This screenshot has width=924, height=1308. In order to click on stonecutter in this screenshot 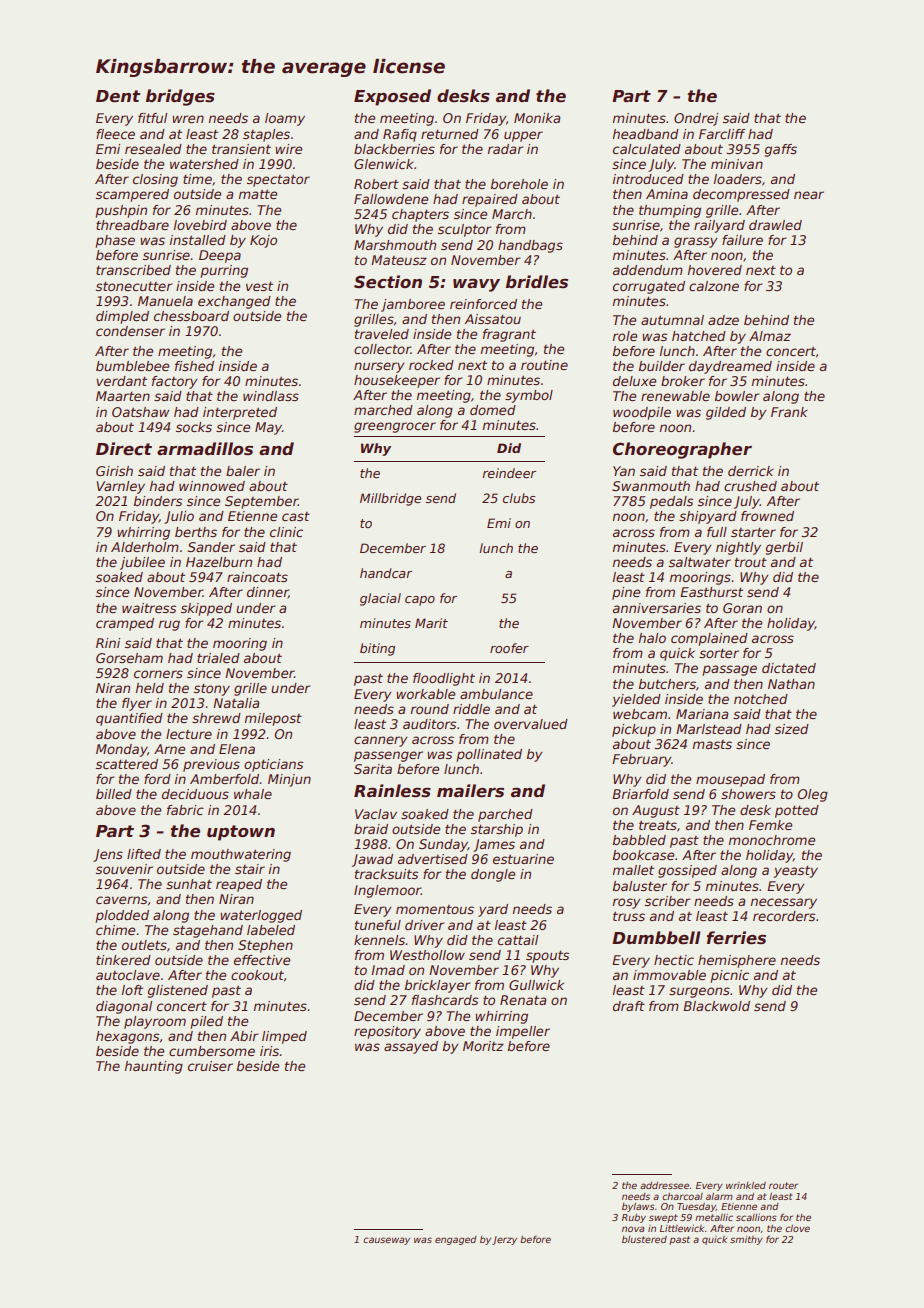, I will do `click(134, 286)`.
